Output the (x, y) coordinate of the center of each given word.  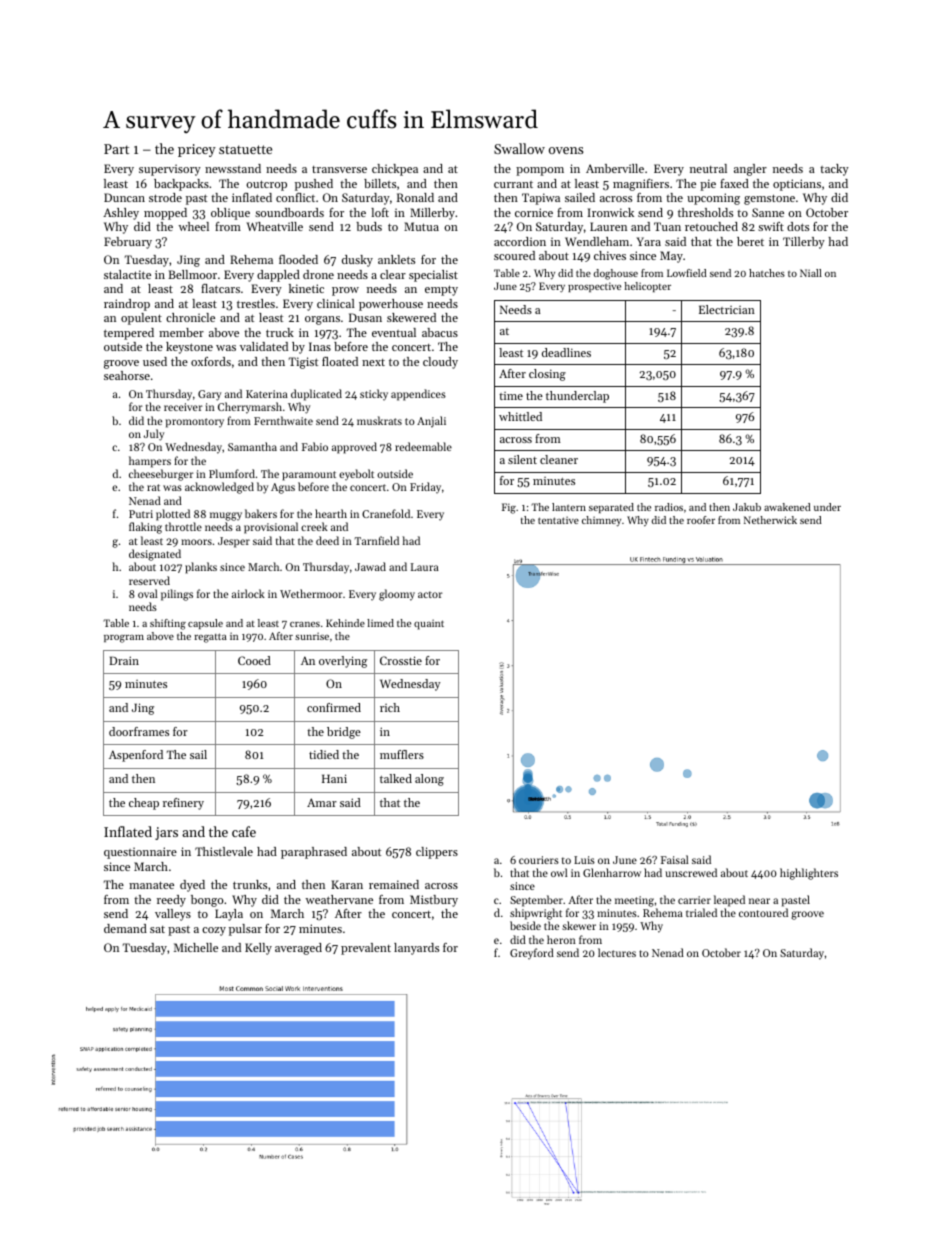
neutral (708, 168)
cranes (305, 624)
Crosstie (401, 660)
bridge (344, 733)
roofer (701, 520)
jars (166, 833)
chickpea (395, 170)
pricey (197, 150)
